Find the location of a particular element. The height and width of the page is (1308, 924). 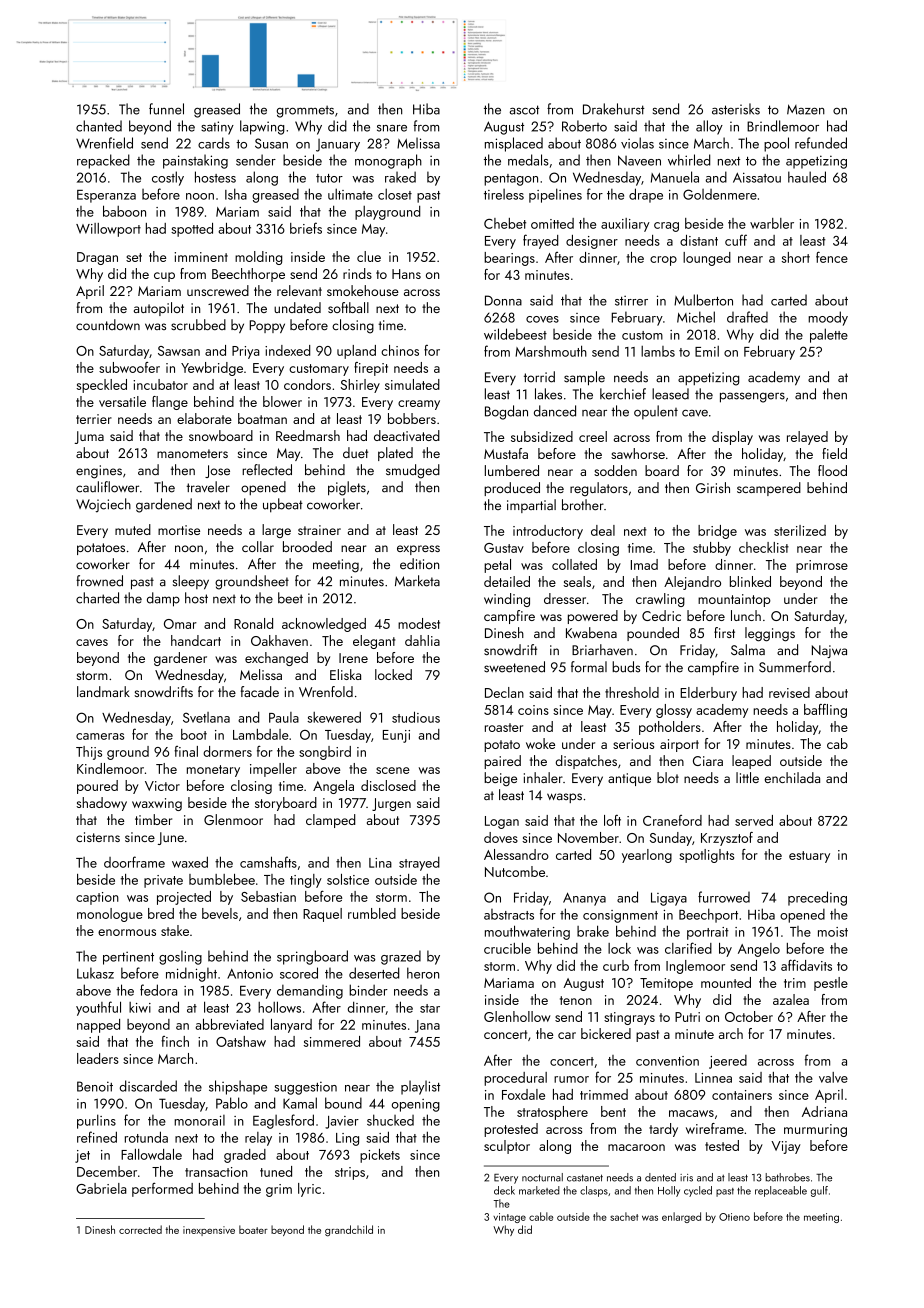

revised is located at coordinates (789, 692).
